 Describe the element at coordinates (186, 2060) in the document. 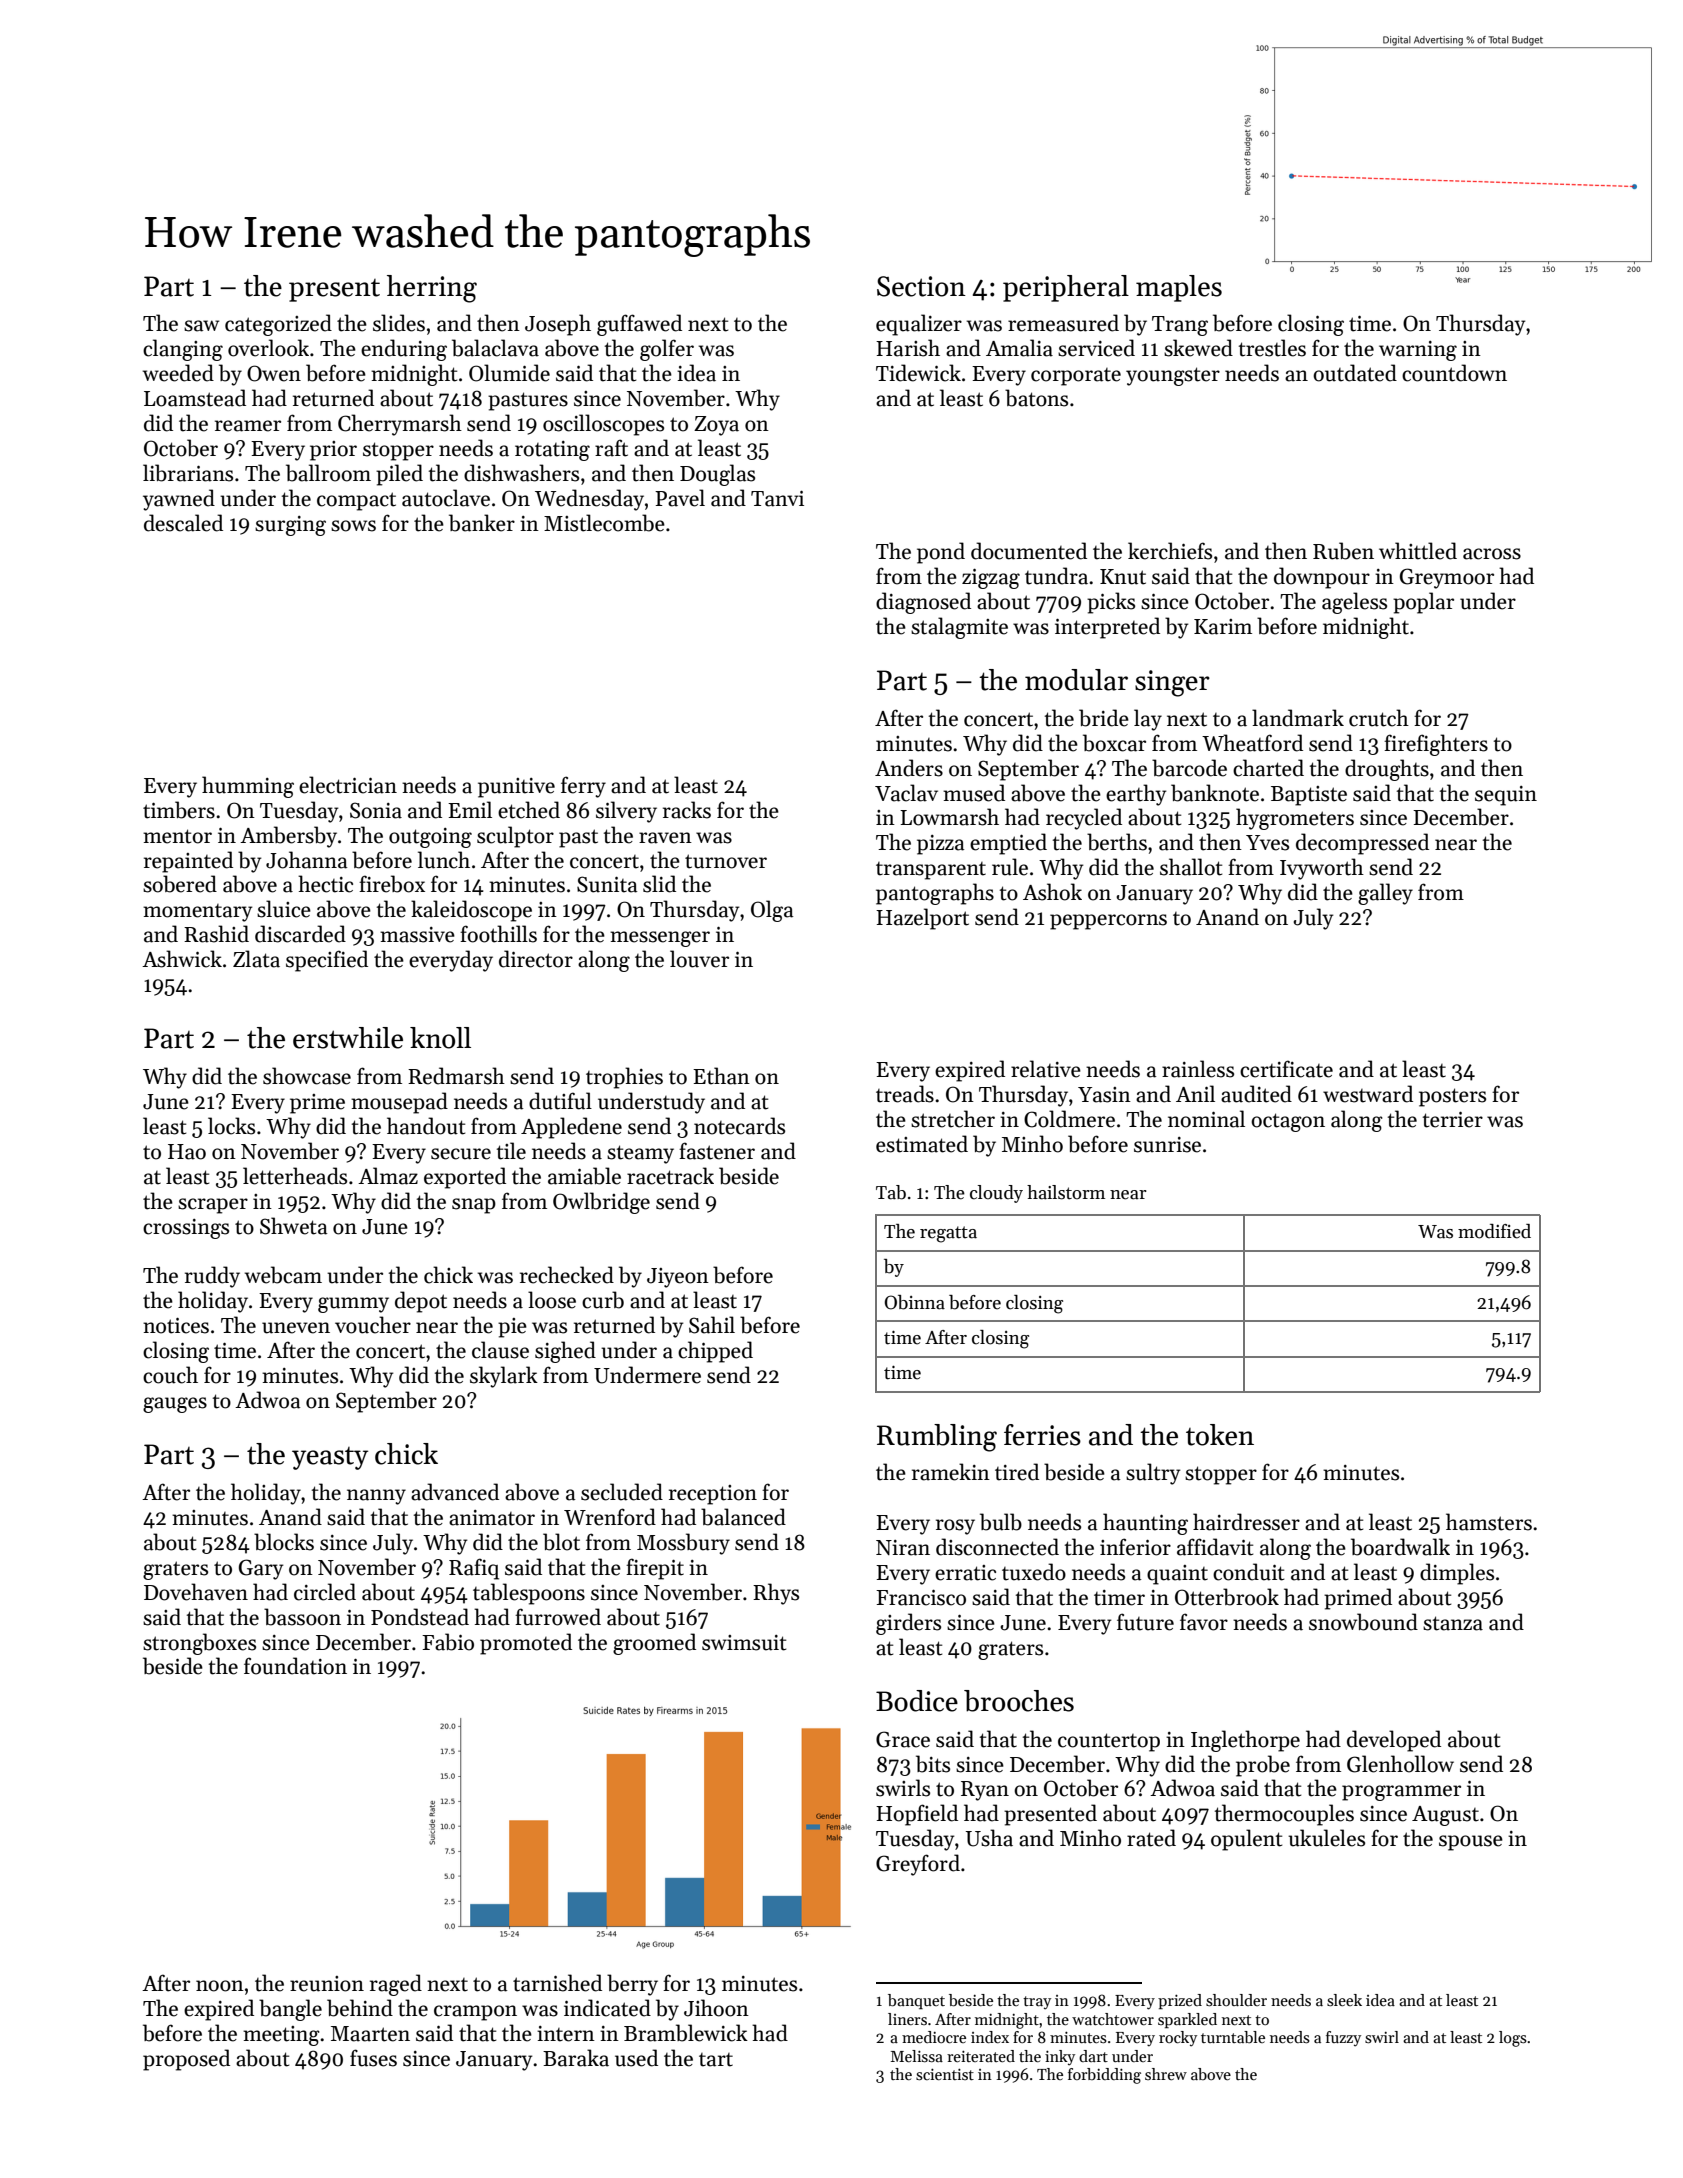

I see `proposed` at that location.
